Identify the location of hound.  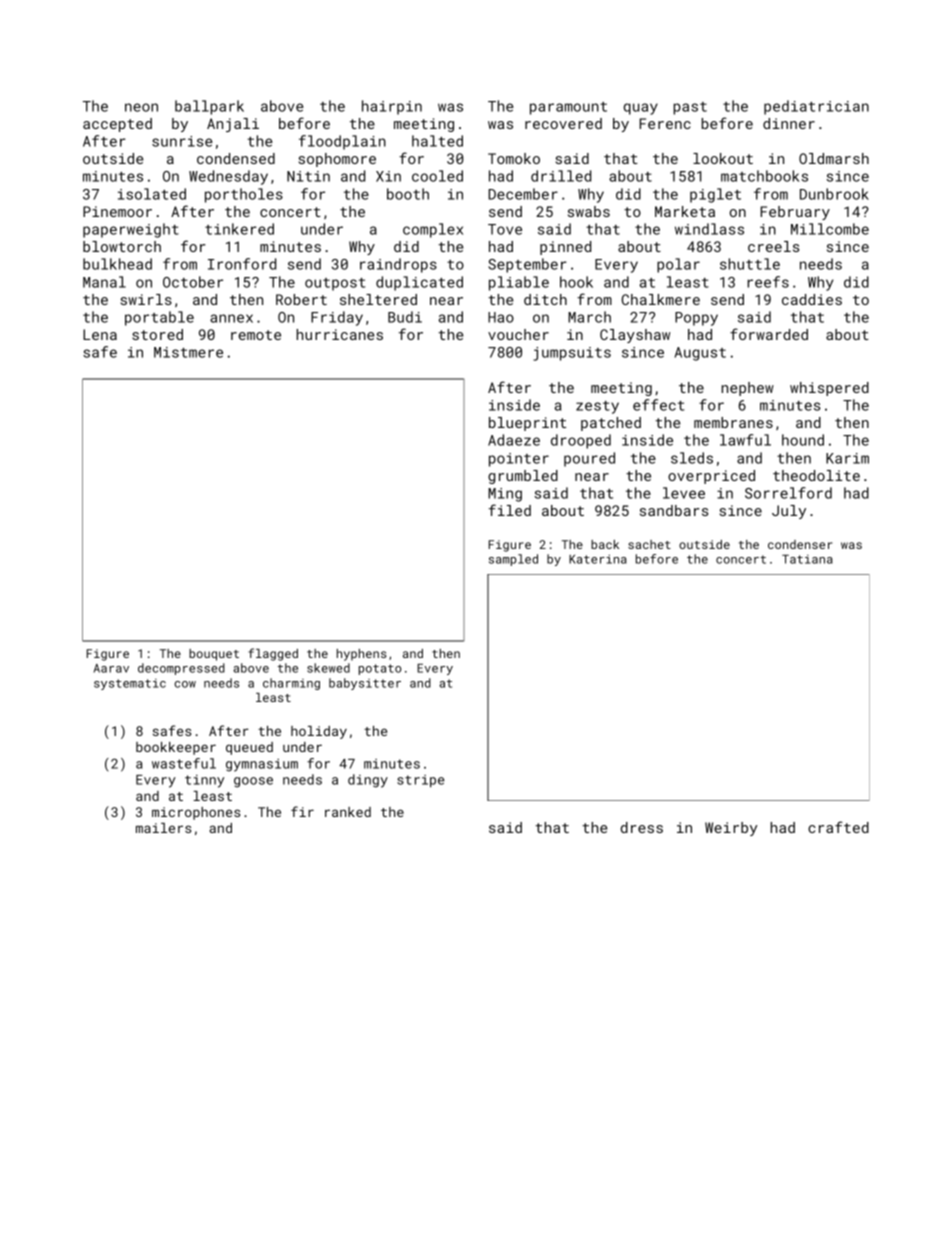
(803, 440).
